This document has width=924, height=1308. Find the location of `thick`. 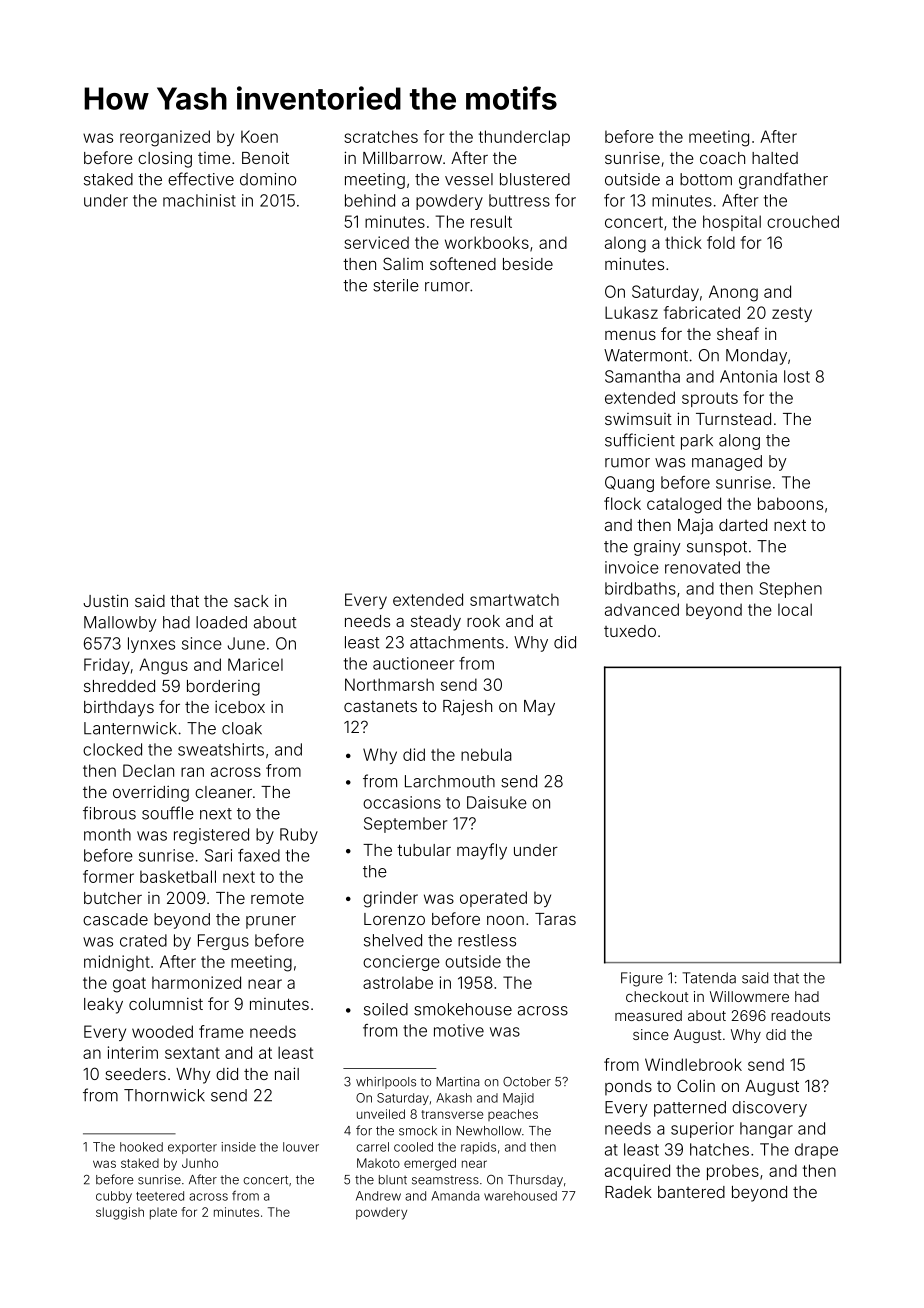

thick is located at coordinates (683, 242).
